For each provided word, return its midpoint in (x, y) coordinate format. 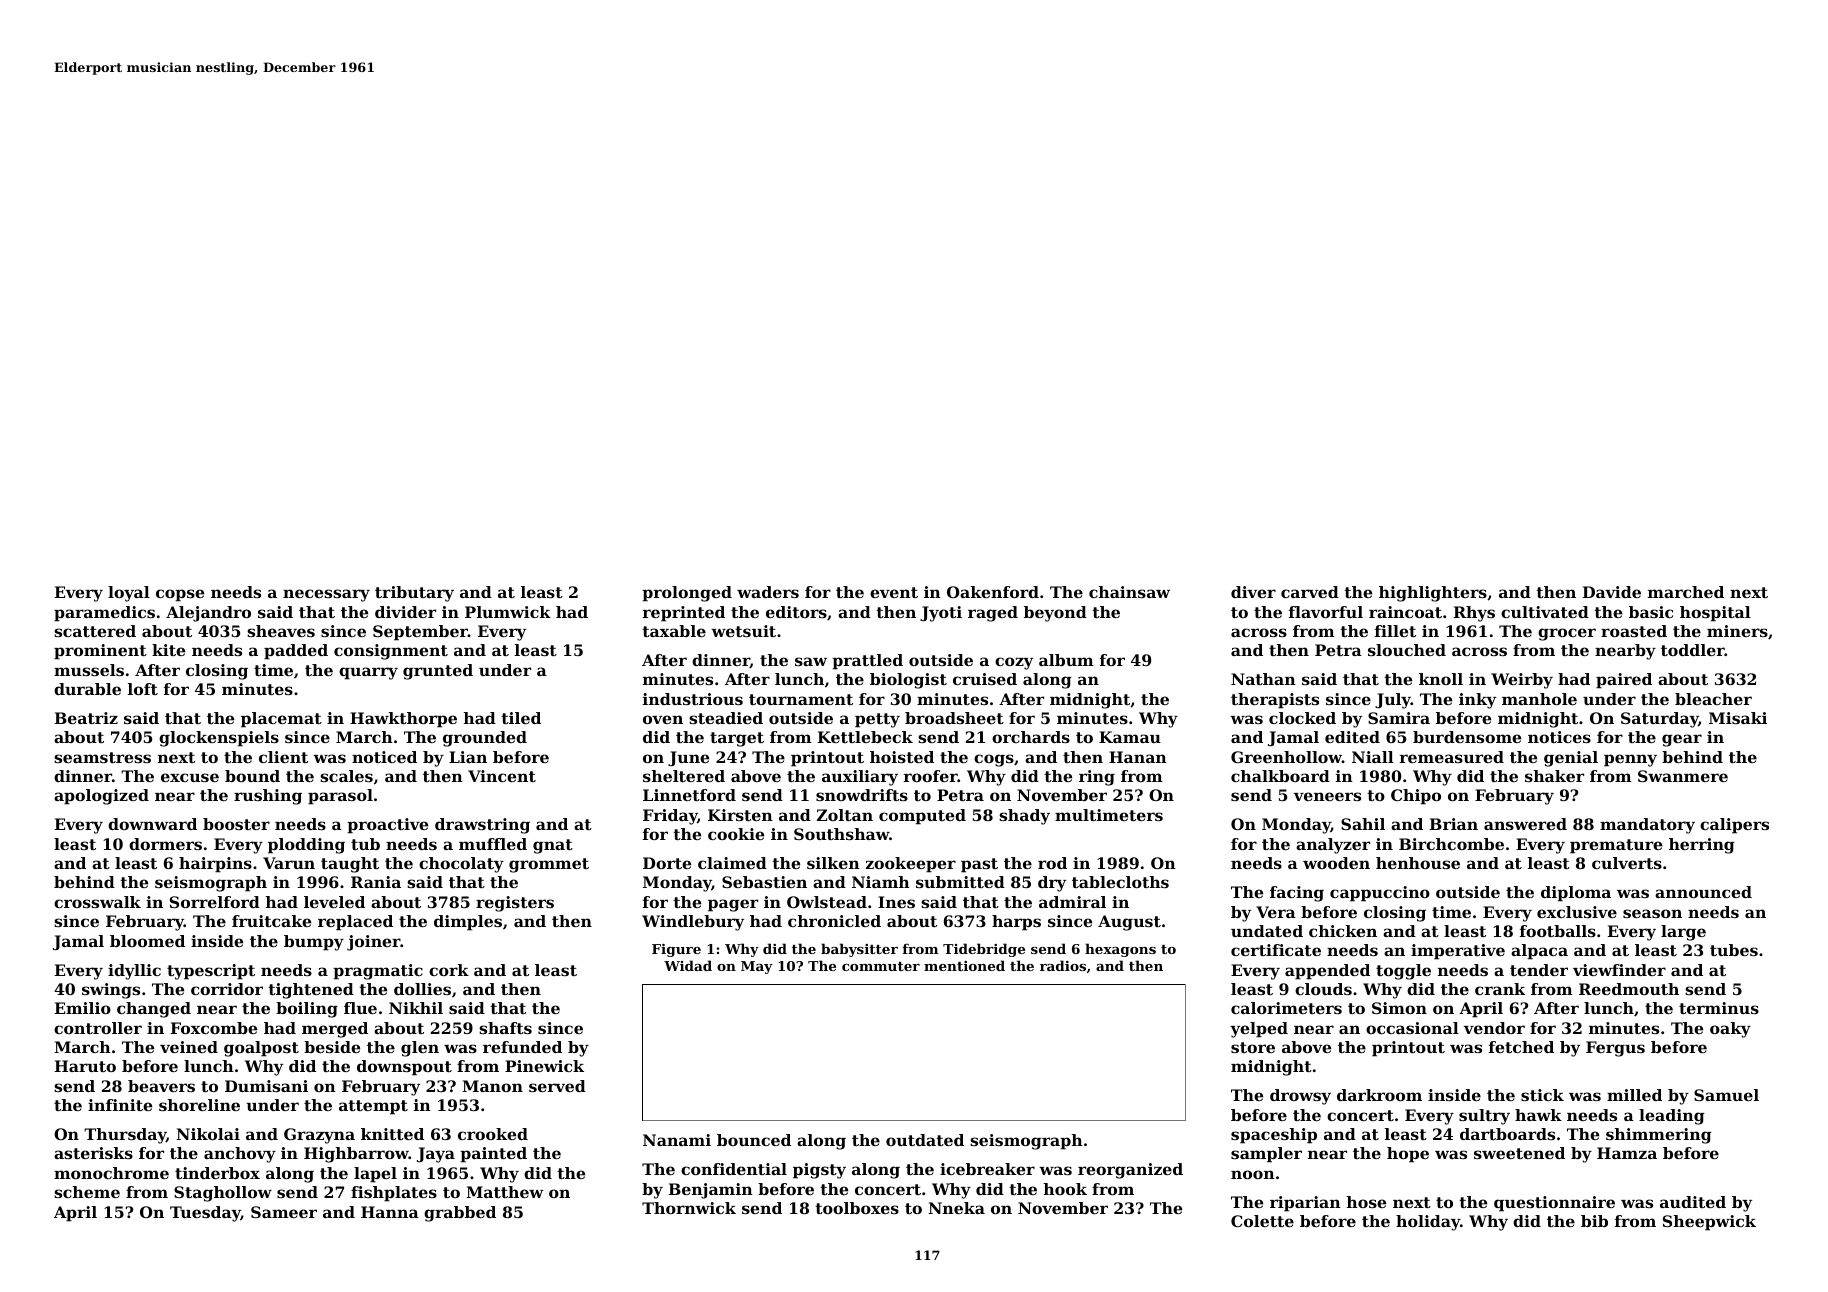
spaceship (1274, 1136)
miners (1737, 631)
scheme (87, 1192)
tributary (414, 594)
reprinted (684, 614)
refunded (522, 1047)
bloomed (147, 941)
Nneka (956, 1208)
